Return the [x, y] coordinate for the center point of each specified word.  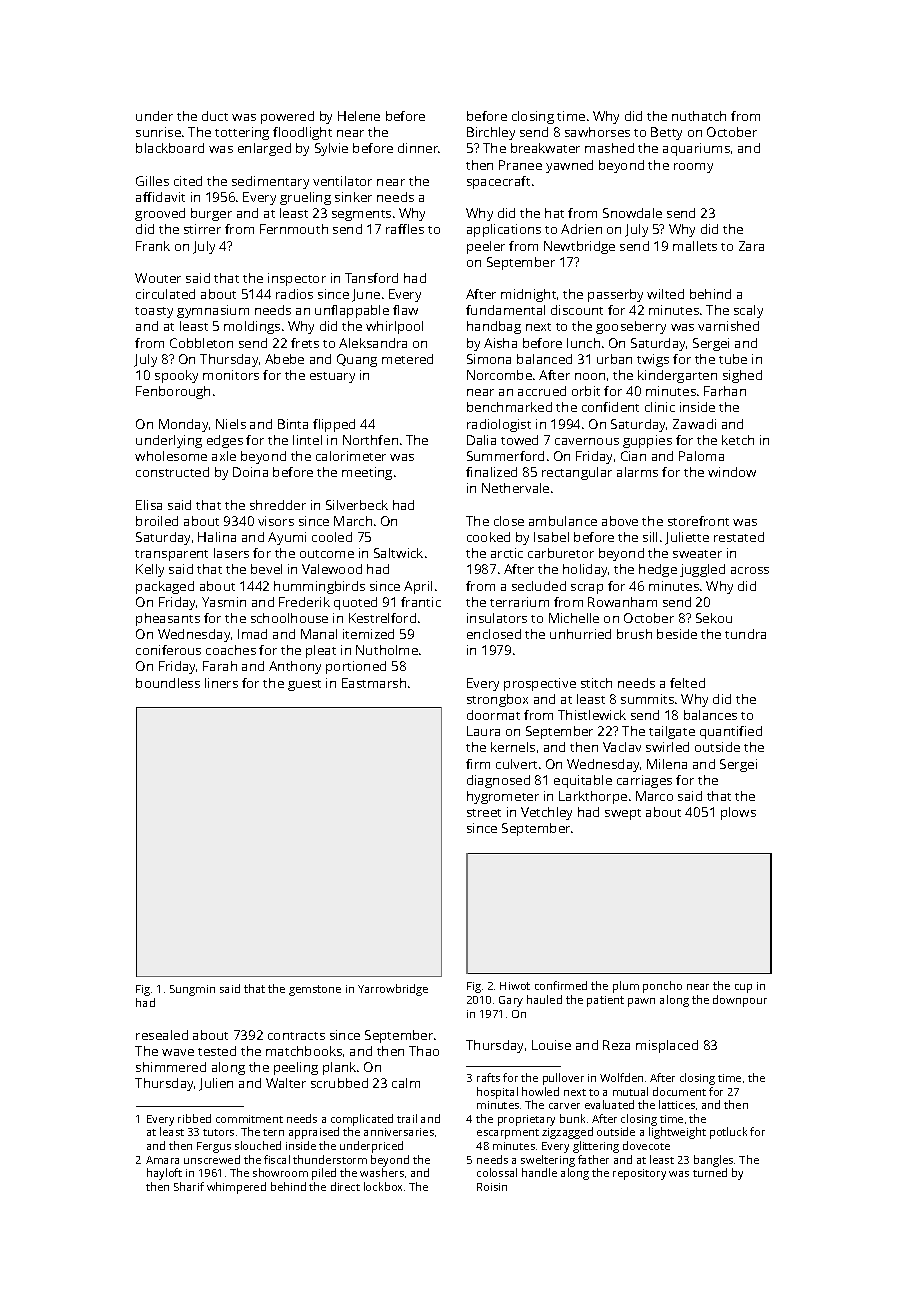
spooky [176, 376]
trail [407, 1118]
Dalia [481, 440]
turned [710, 1172]
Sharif [189, 1186]
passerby [615, 295]
